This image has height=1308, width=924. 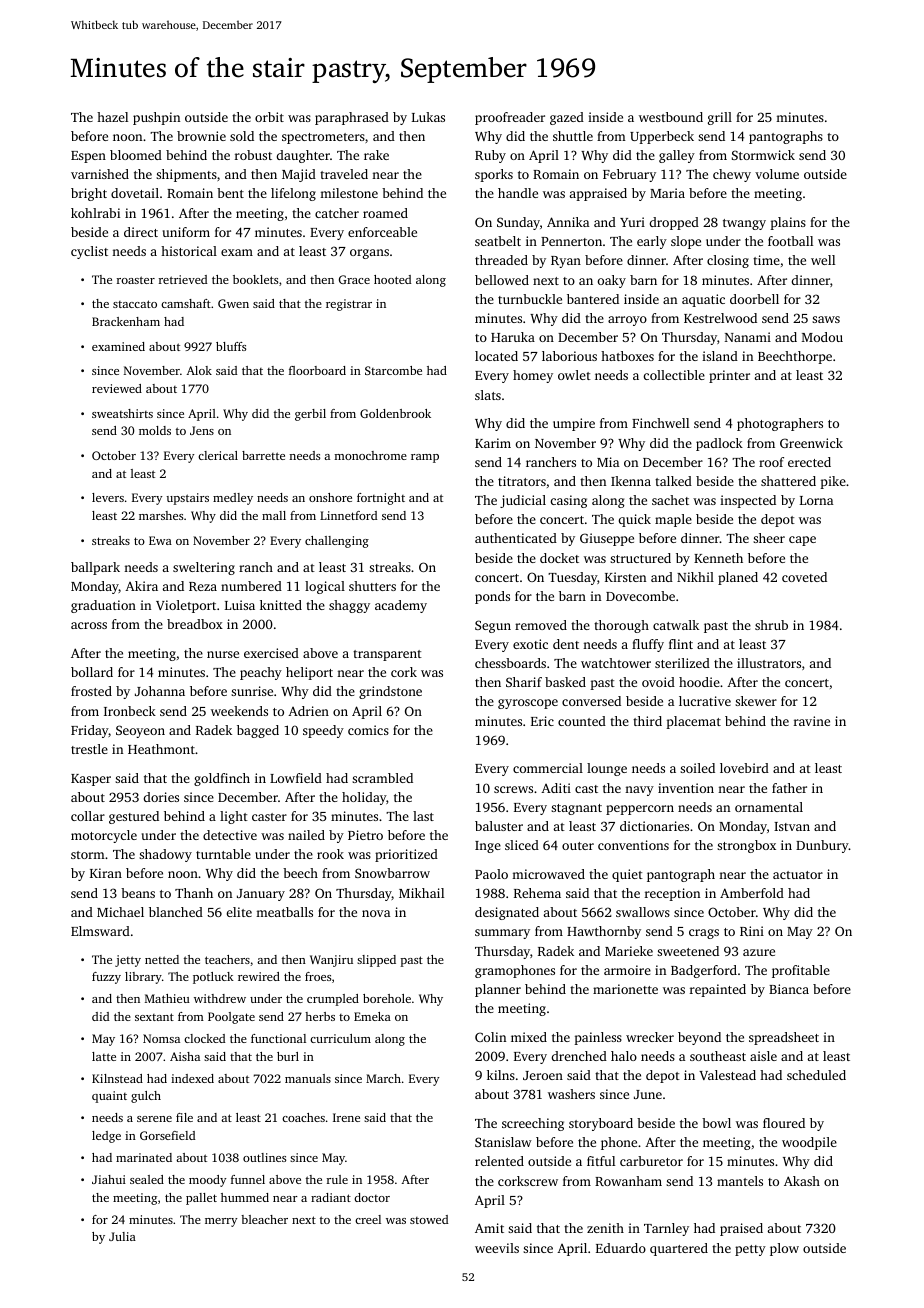 I want to click on summary, so click(x=502, y=934).
